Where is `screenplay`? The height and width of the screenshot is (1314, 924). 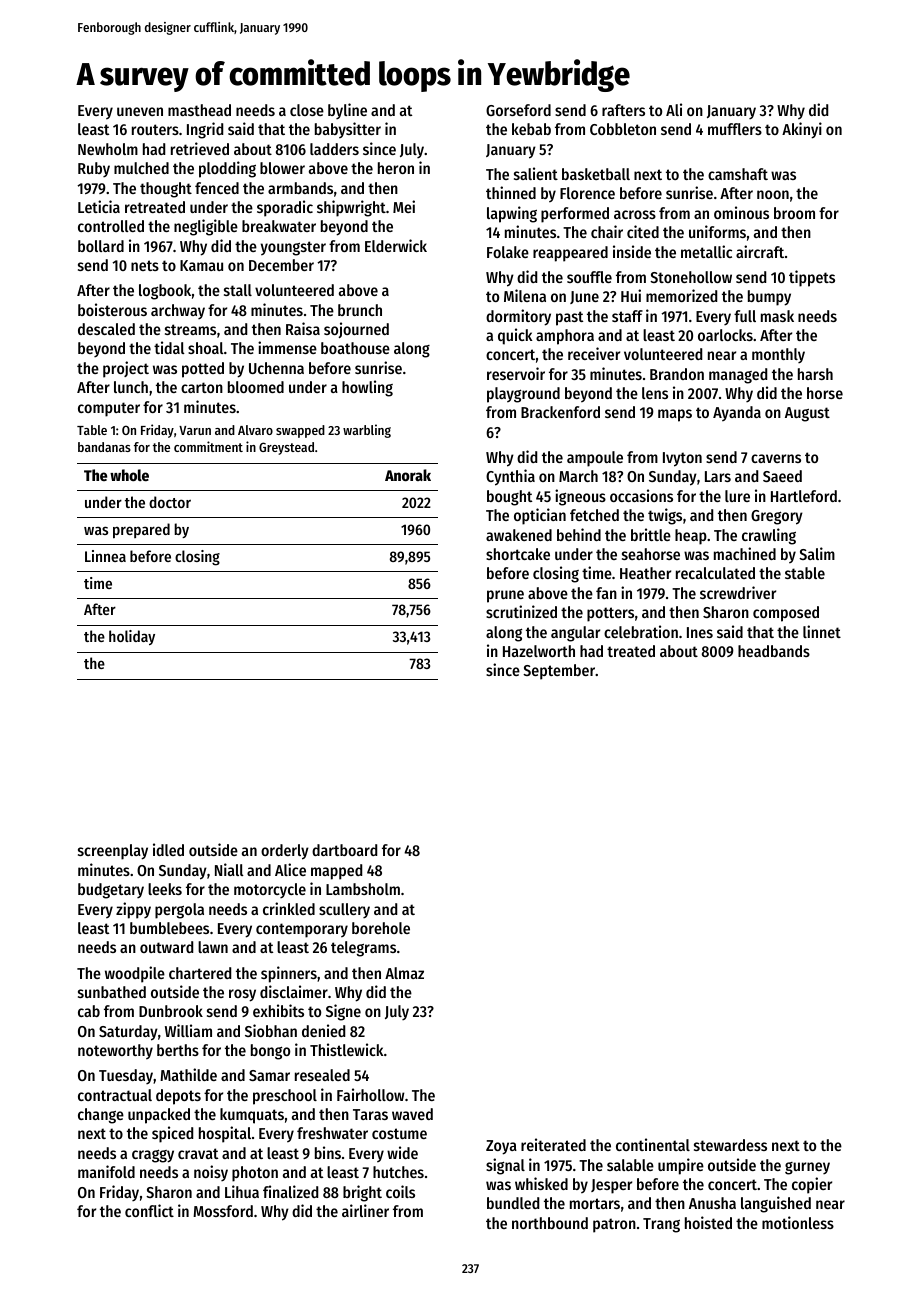
screenplay is located at coordinates (113, 852).
